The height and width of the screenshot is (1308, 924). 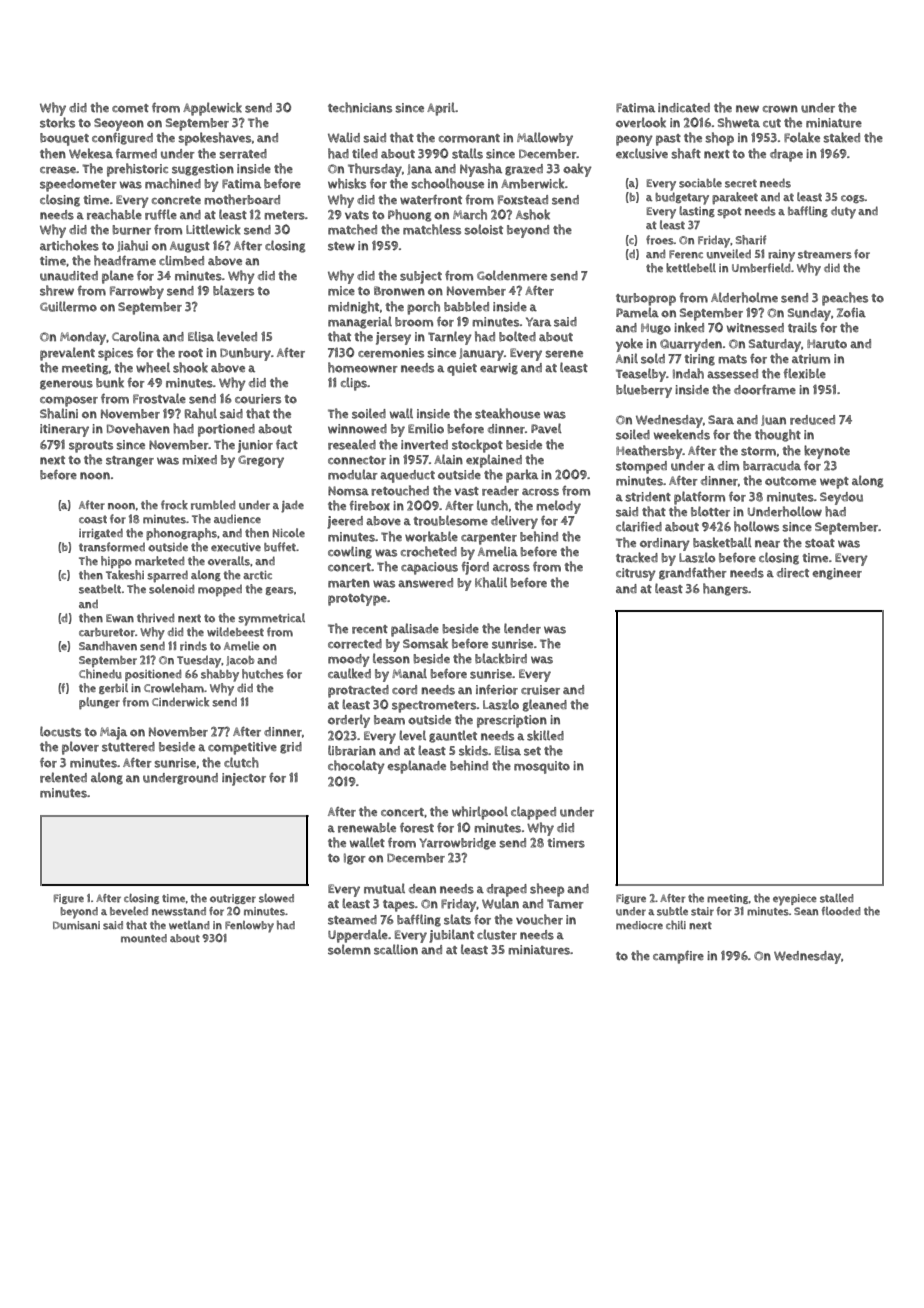 I want to click on whisks, so click(x=347, y=183).
